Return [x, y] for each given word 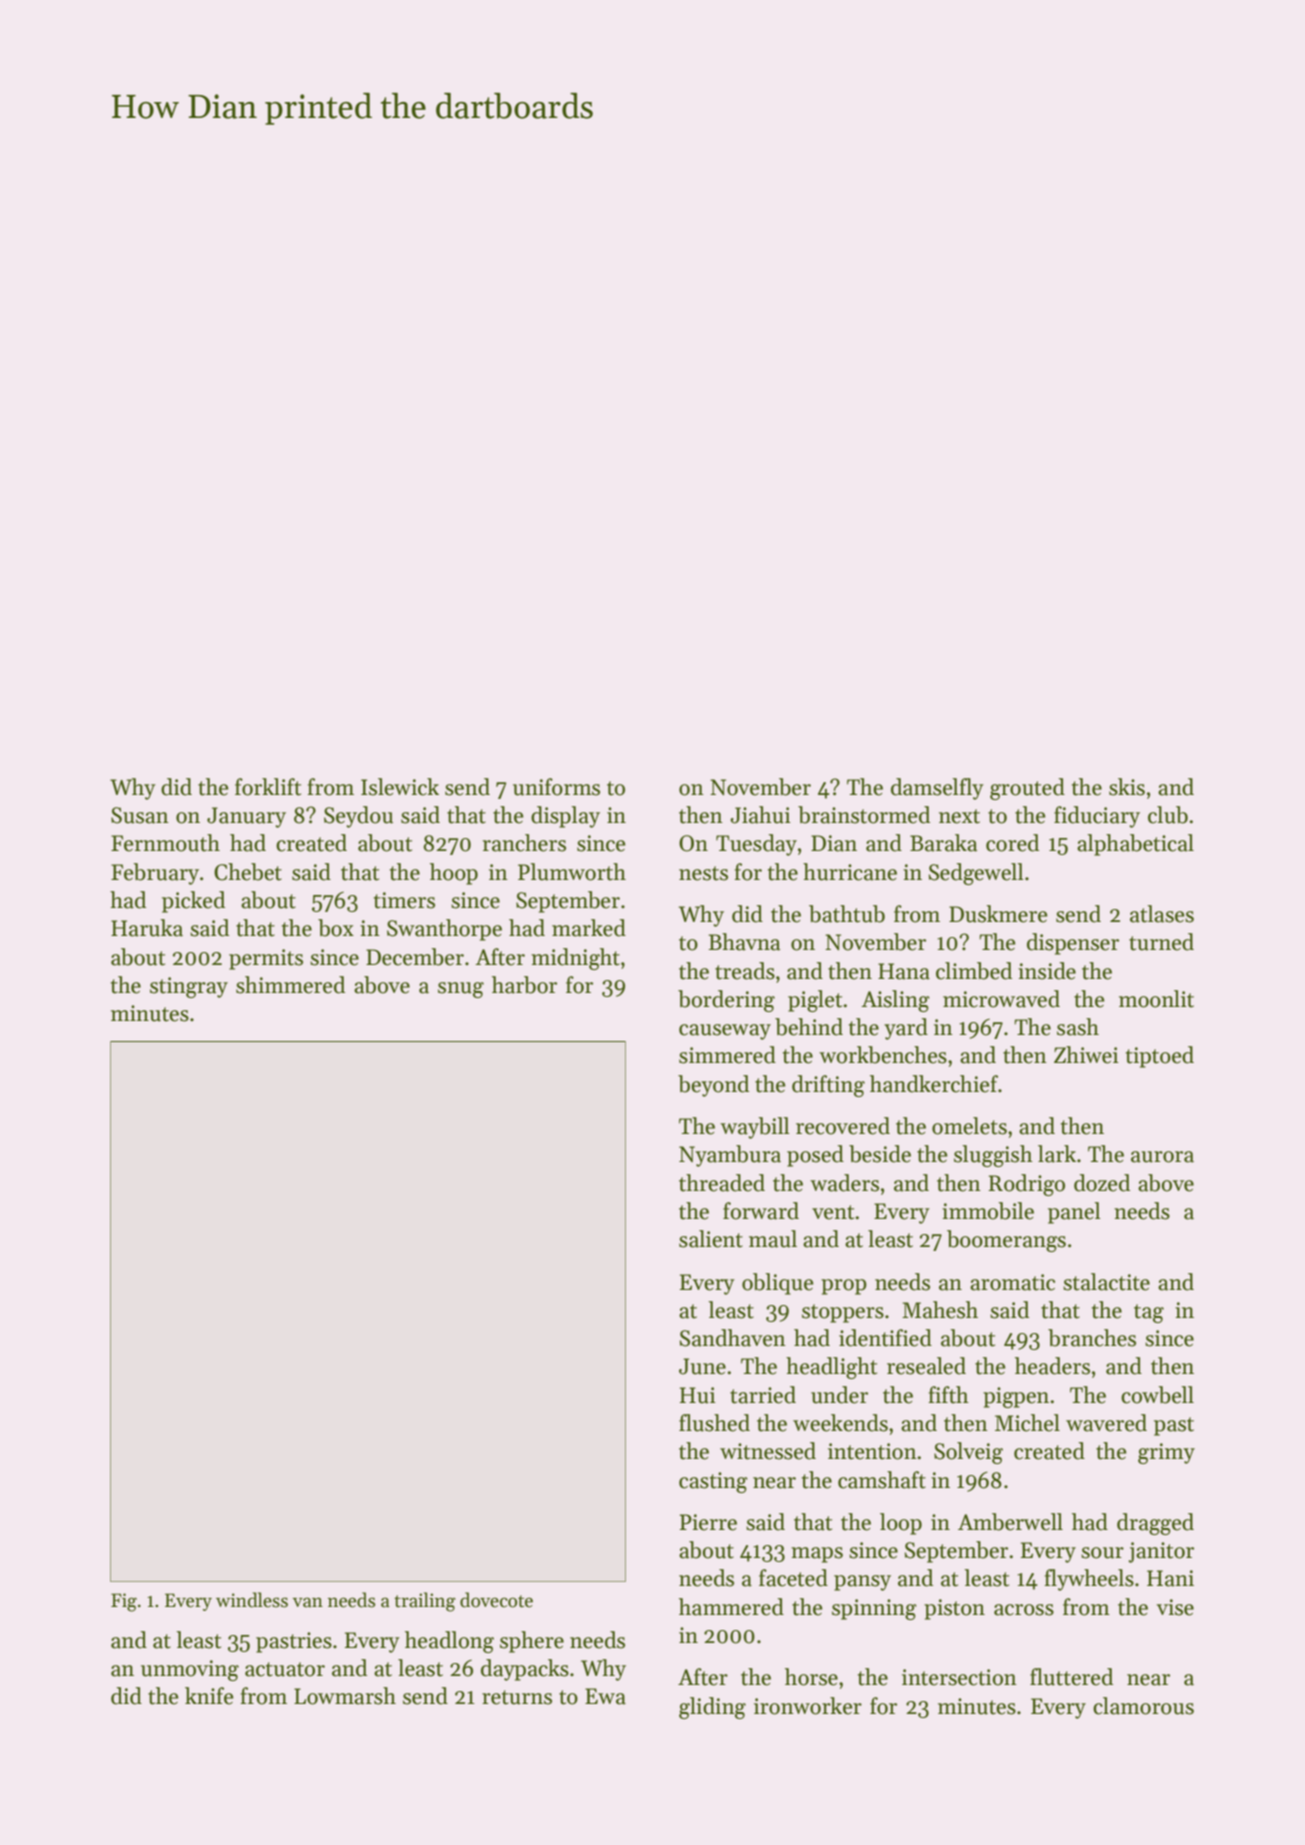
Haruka [147, 928]
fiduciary [1097, 817]
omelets [969, 1126]
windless [252, 1600]
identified [885, 1338]
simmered [727, 1055]
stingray [189, 987]
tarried [763, 1395]
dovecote [496, 1600]
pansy [862, 1583]
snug [461, 990]
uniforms [556, 787]
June [702, 1366]
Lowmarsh [345, 1696]
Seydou [358, 817]
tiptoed [1160, 1057]
